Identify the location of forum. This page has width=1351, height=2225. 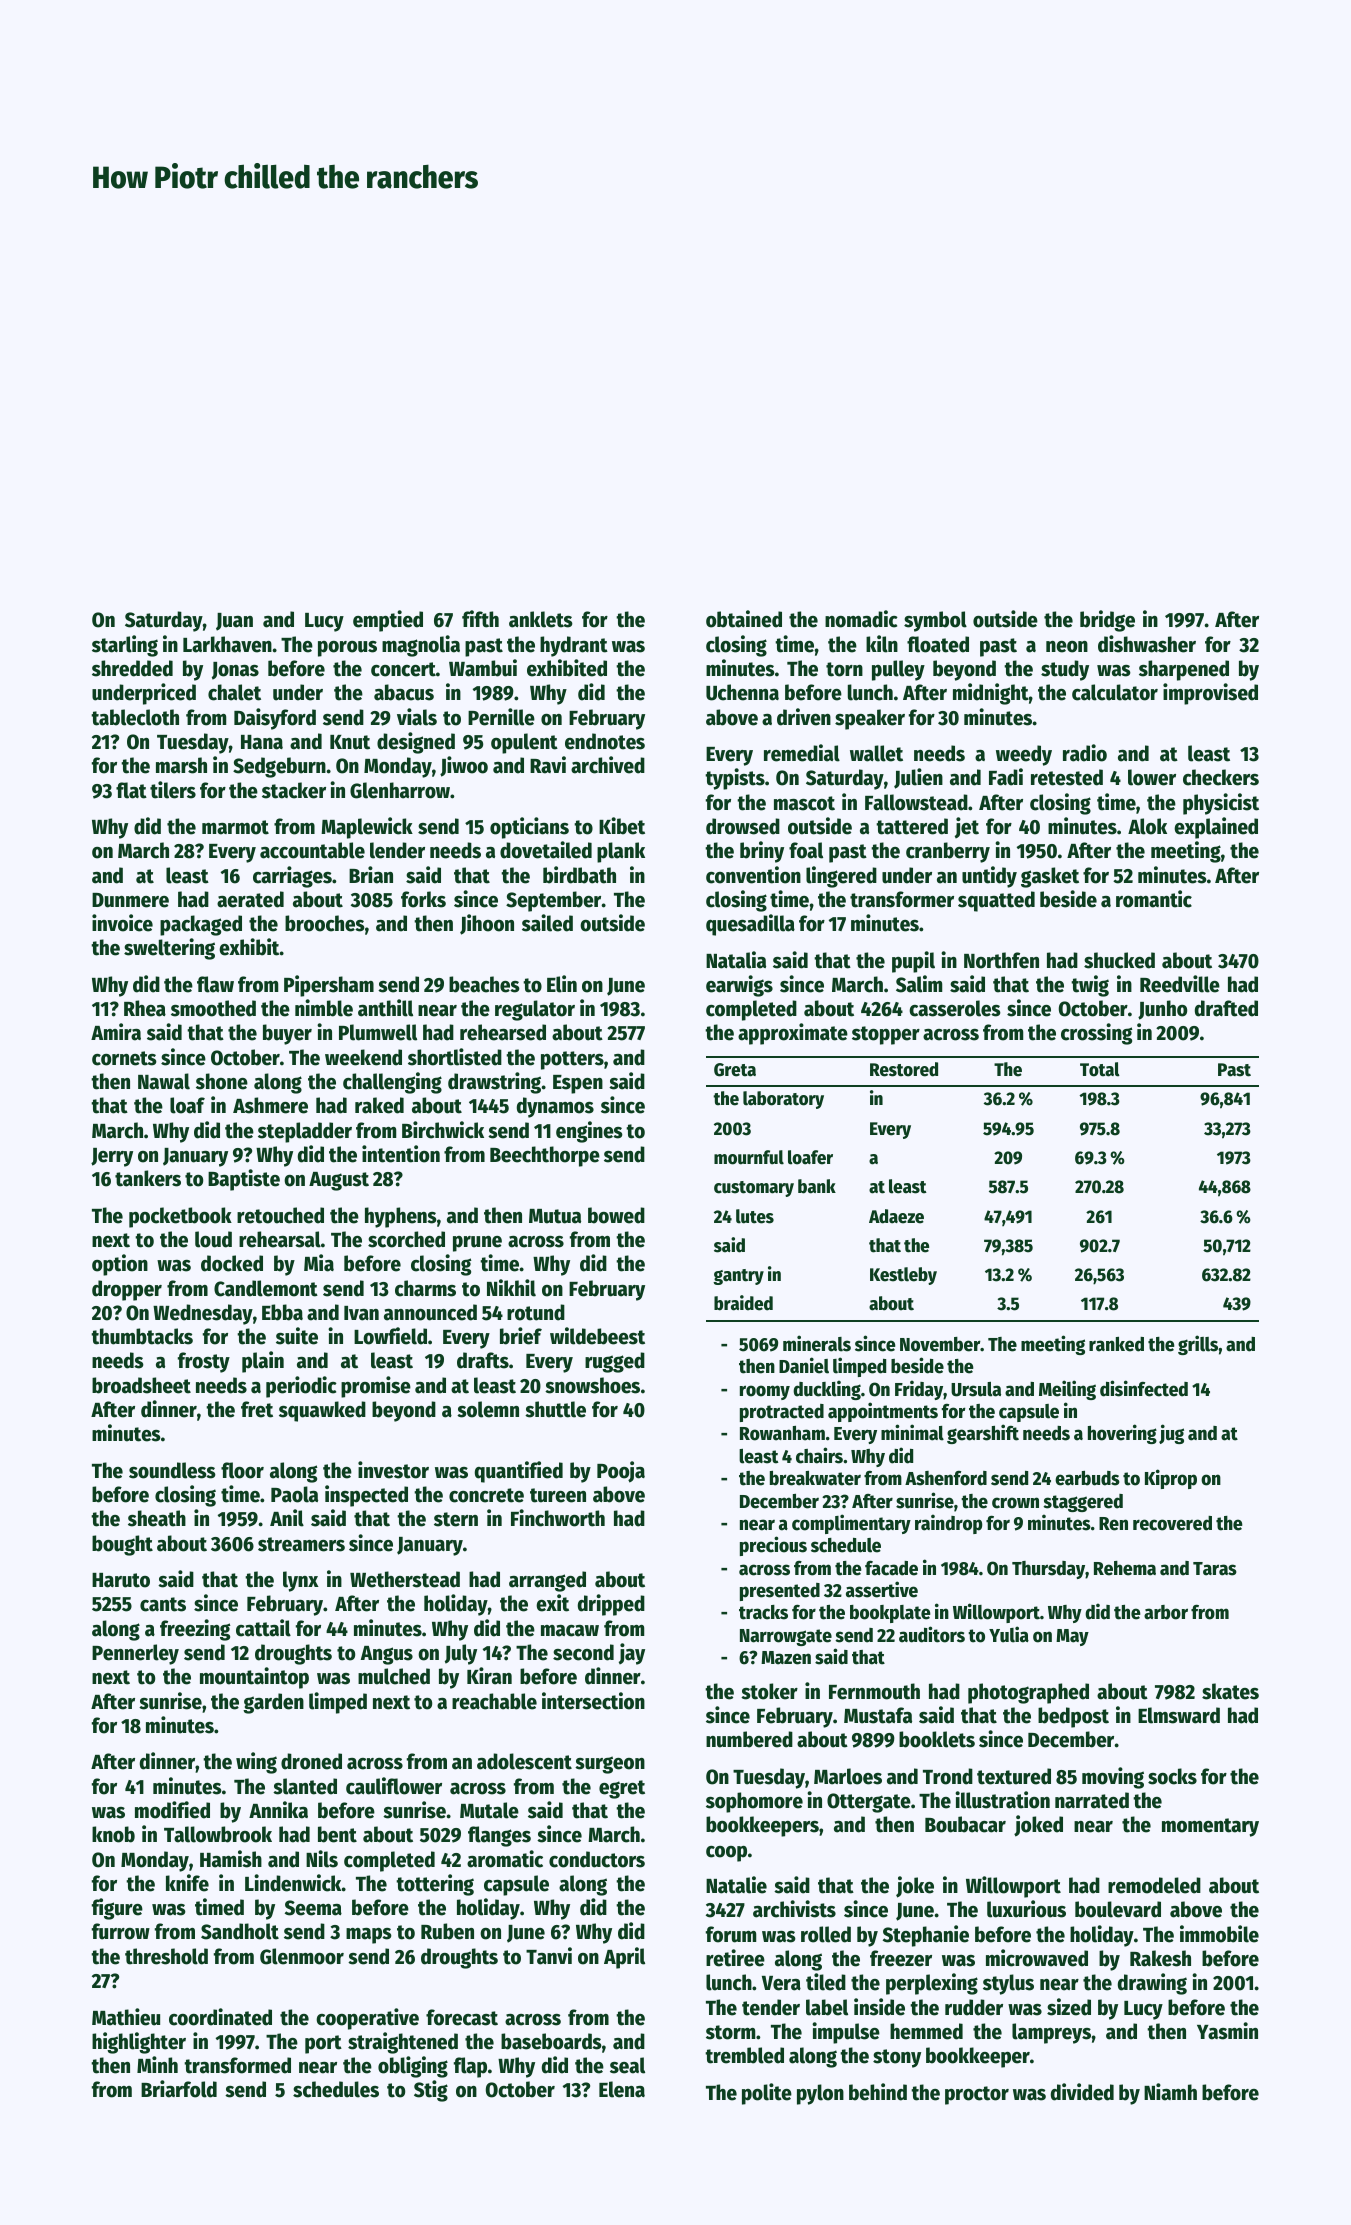
(731, 1934).
